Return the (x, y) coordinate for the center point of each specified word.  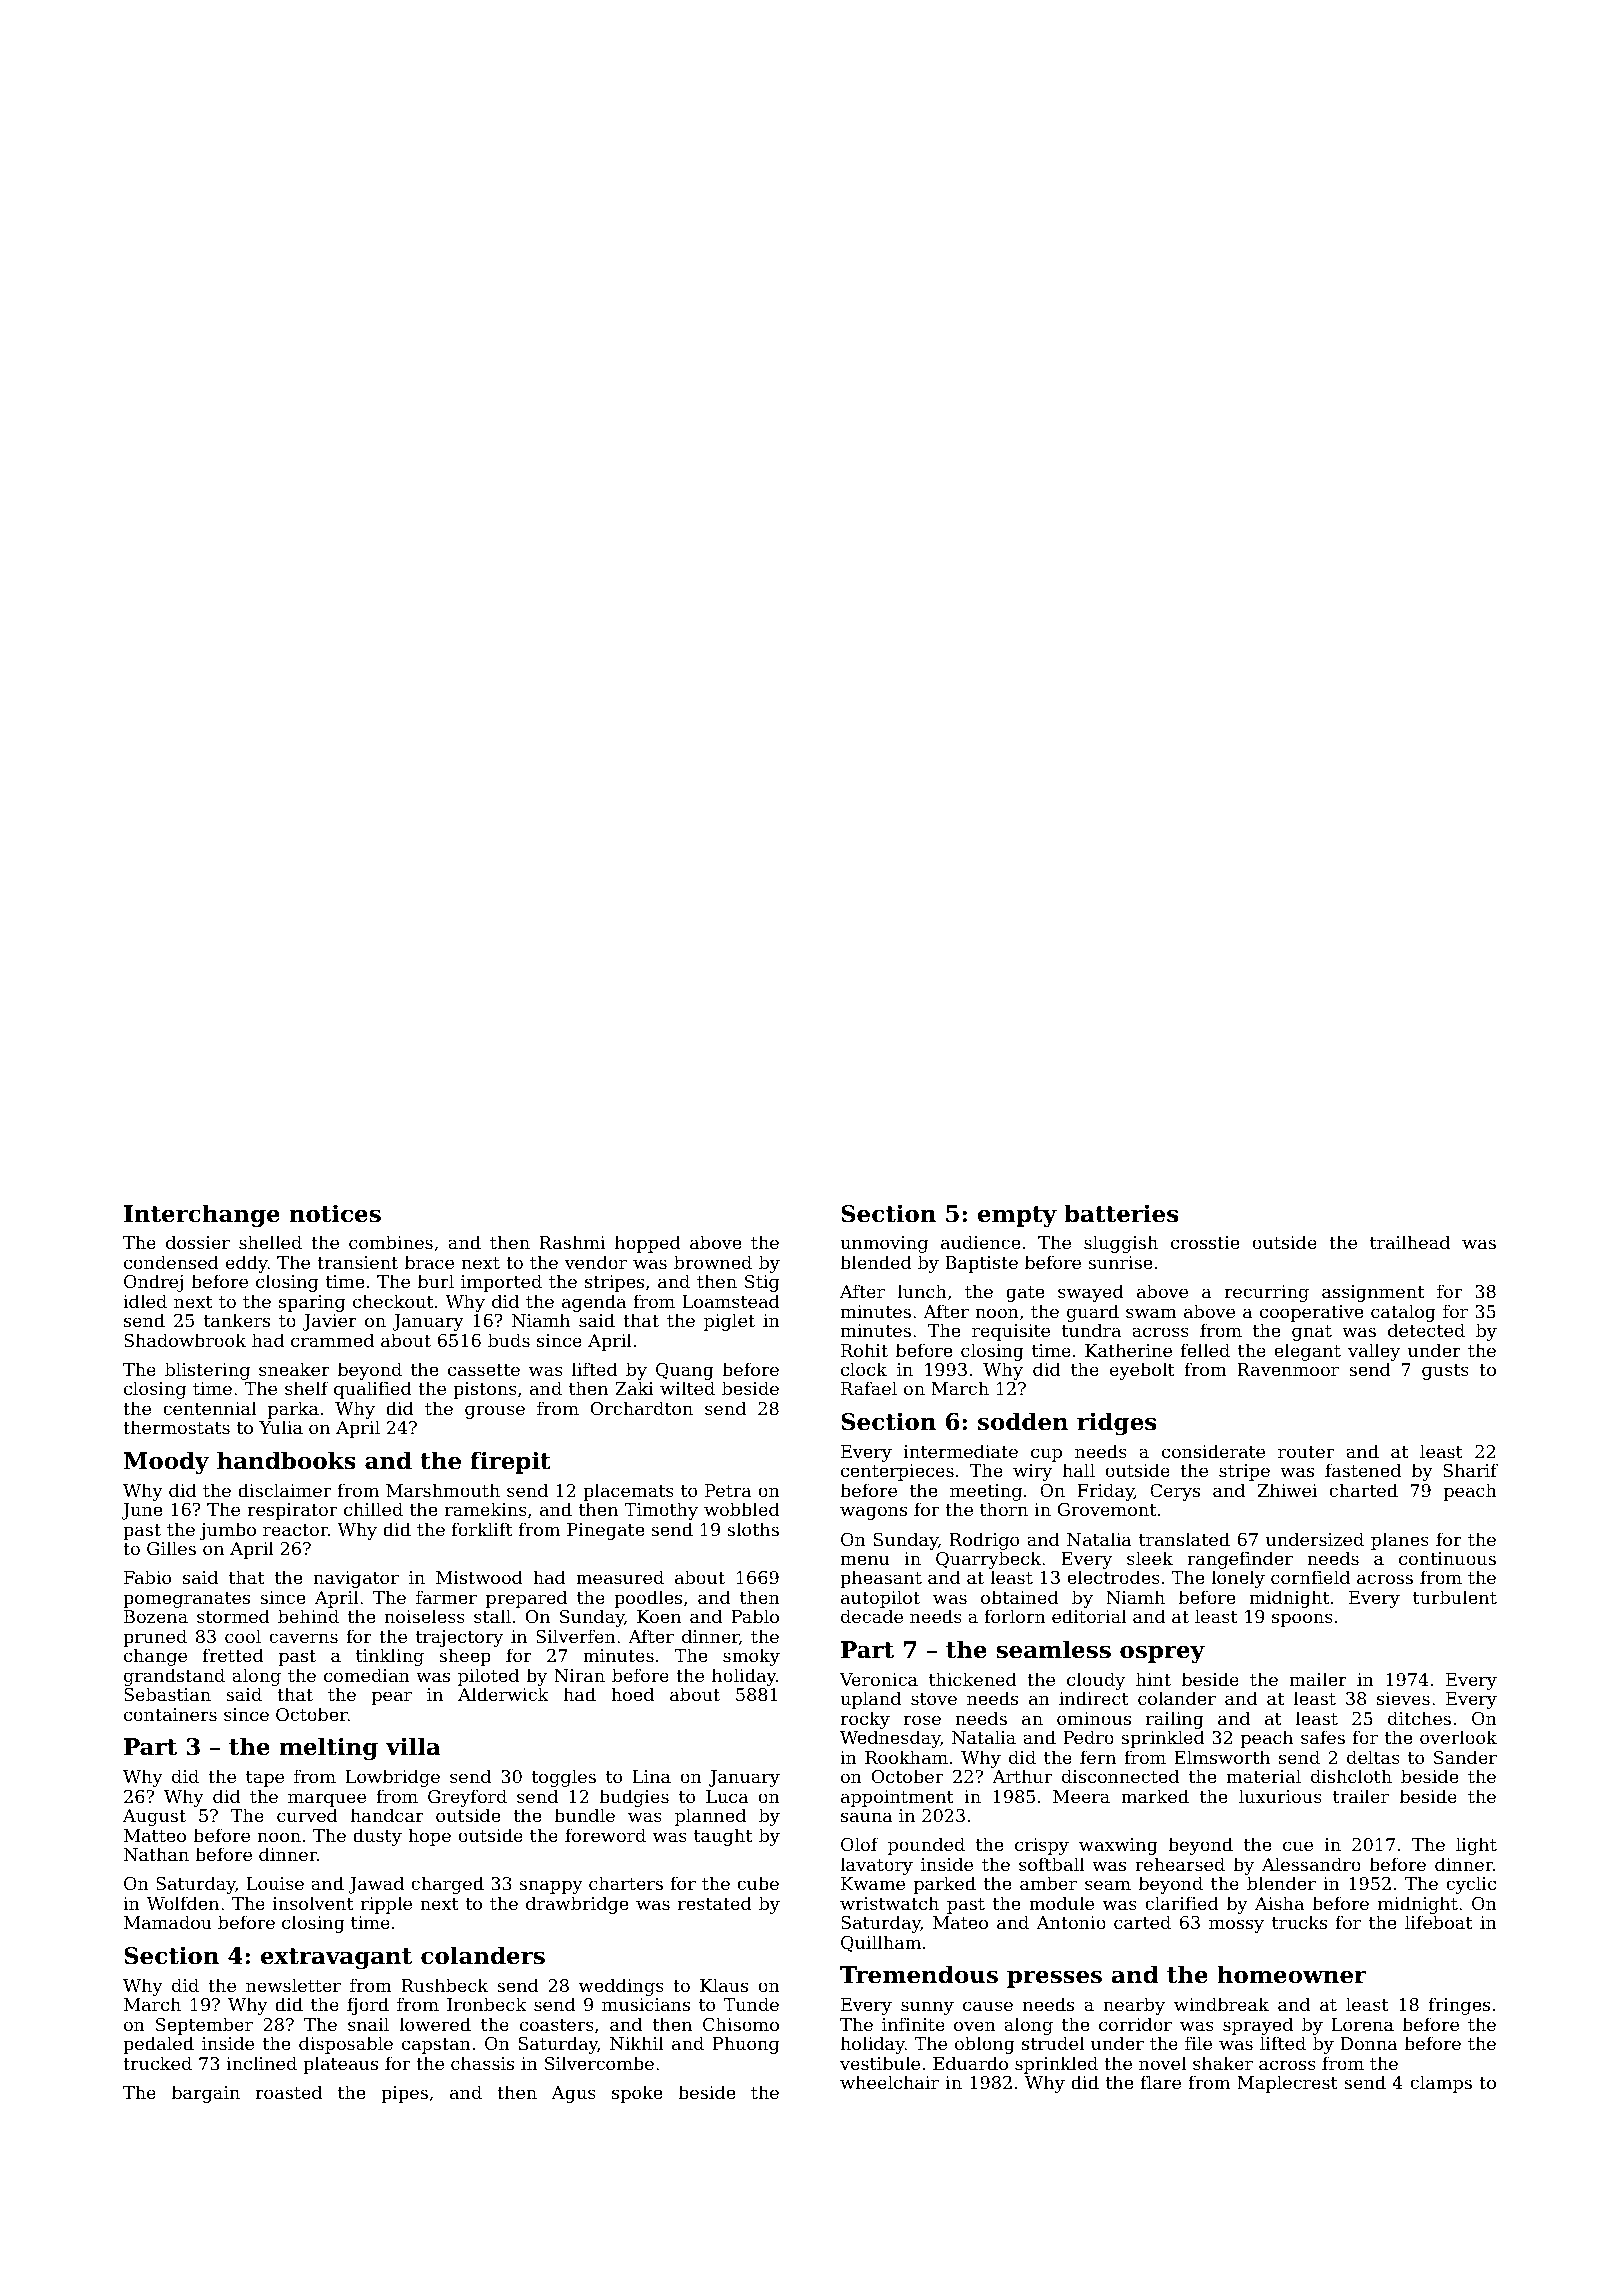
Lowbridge (393, 1778)
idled (145, 1301)
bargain (206, 2094)
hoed (632, 1694)
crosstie (1205, 1242)
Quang (685, 1371)
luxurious (1280, 1796)
